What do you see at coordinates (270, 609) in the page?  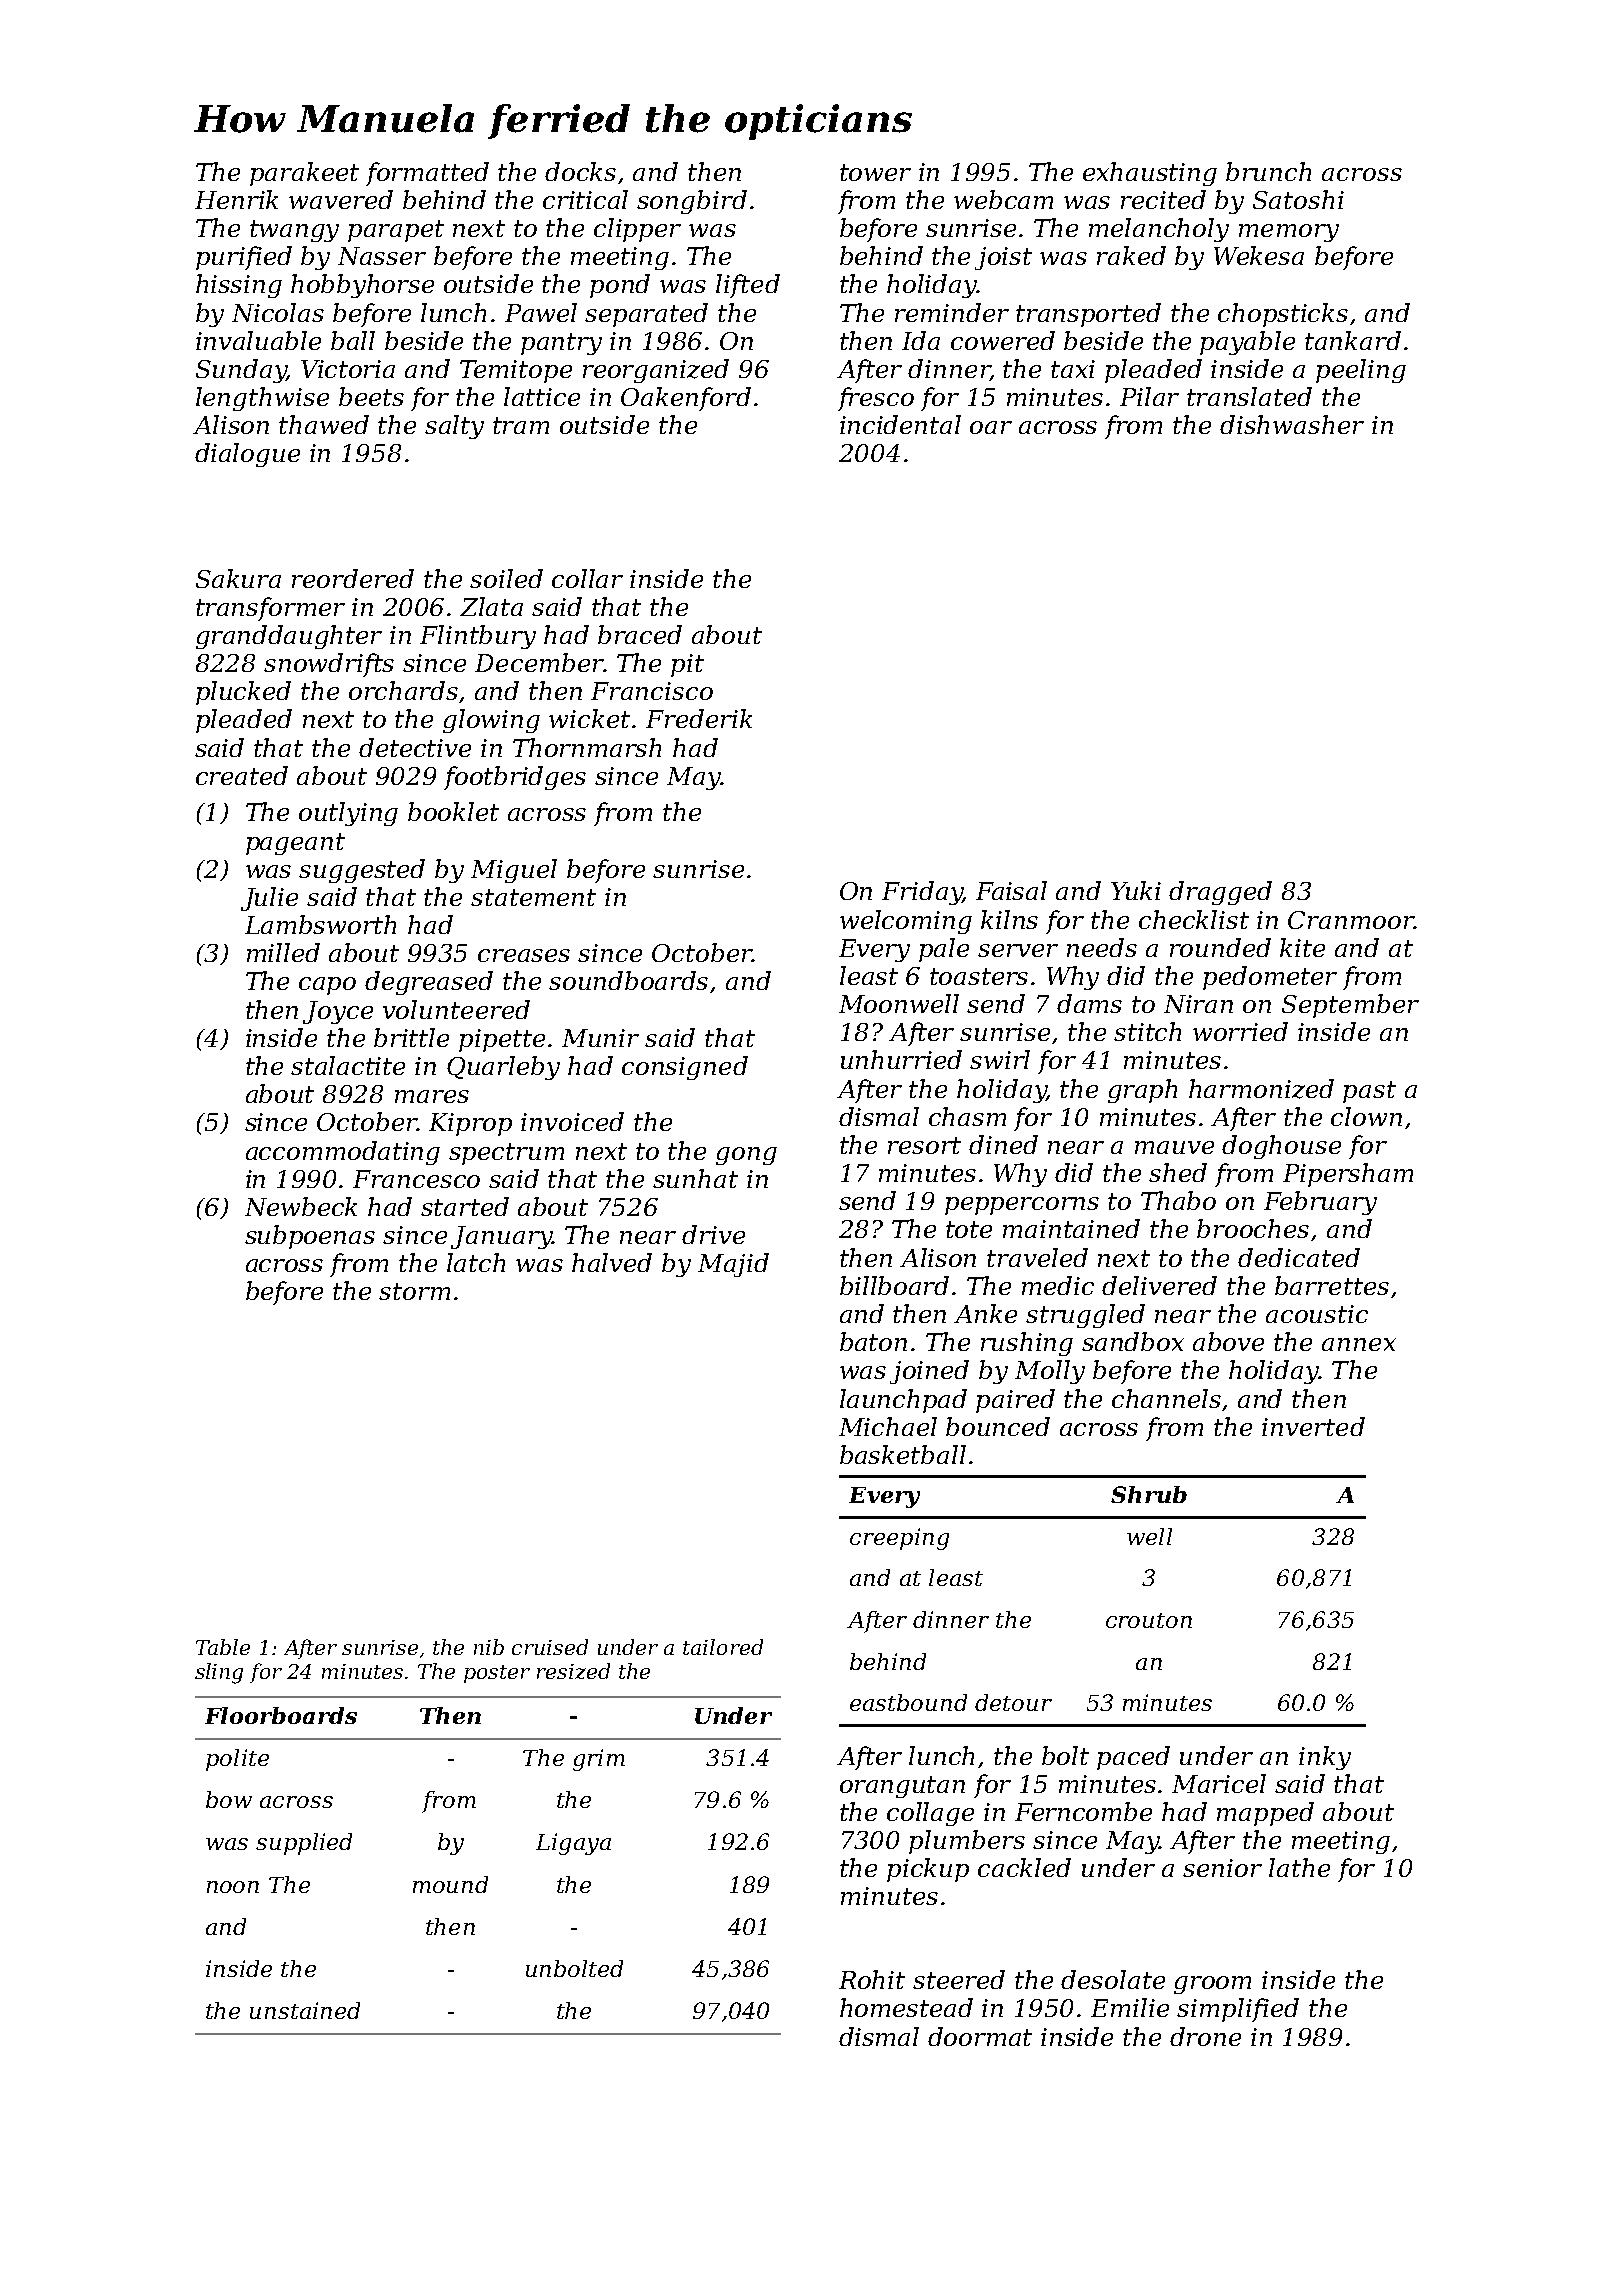 I see `transformer` at bounding box center [270, 609].
